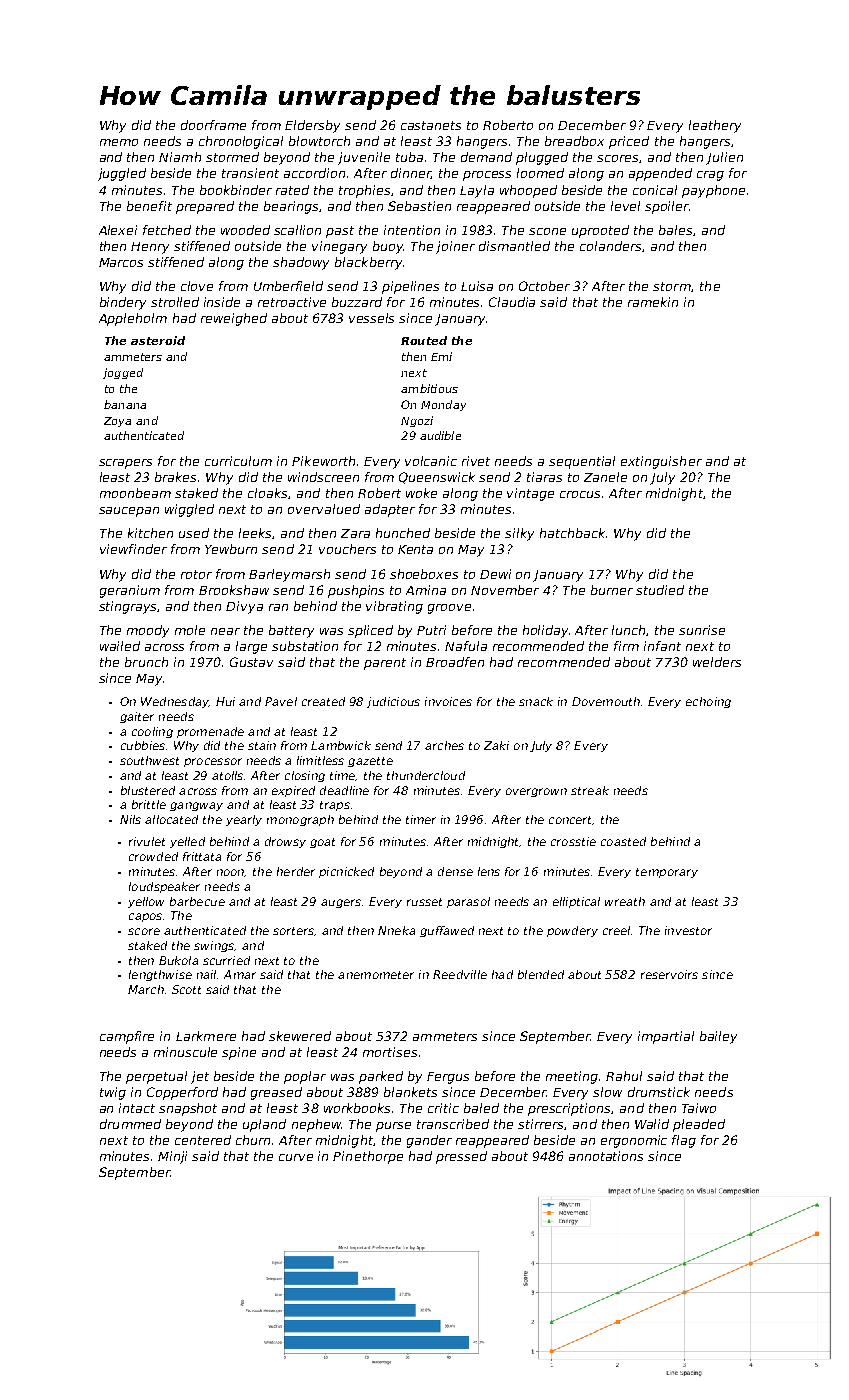 The image size is (849, 1400). I want to click on bindery, so click(123, 303).
